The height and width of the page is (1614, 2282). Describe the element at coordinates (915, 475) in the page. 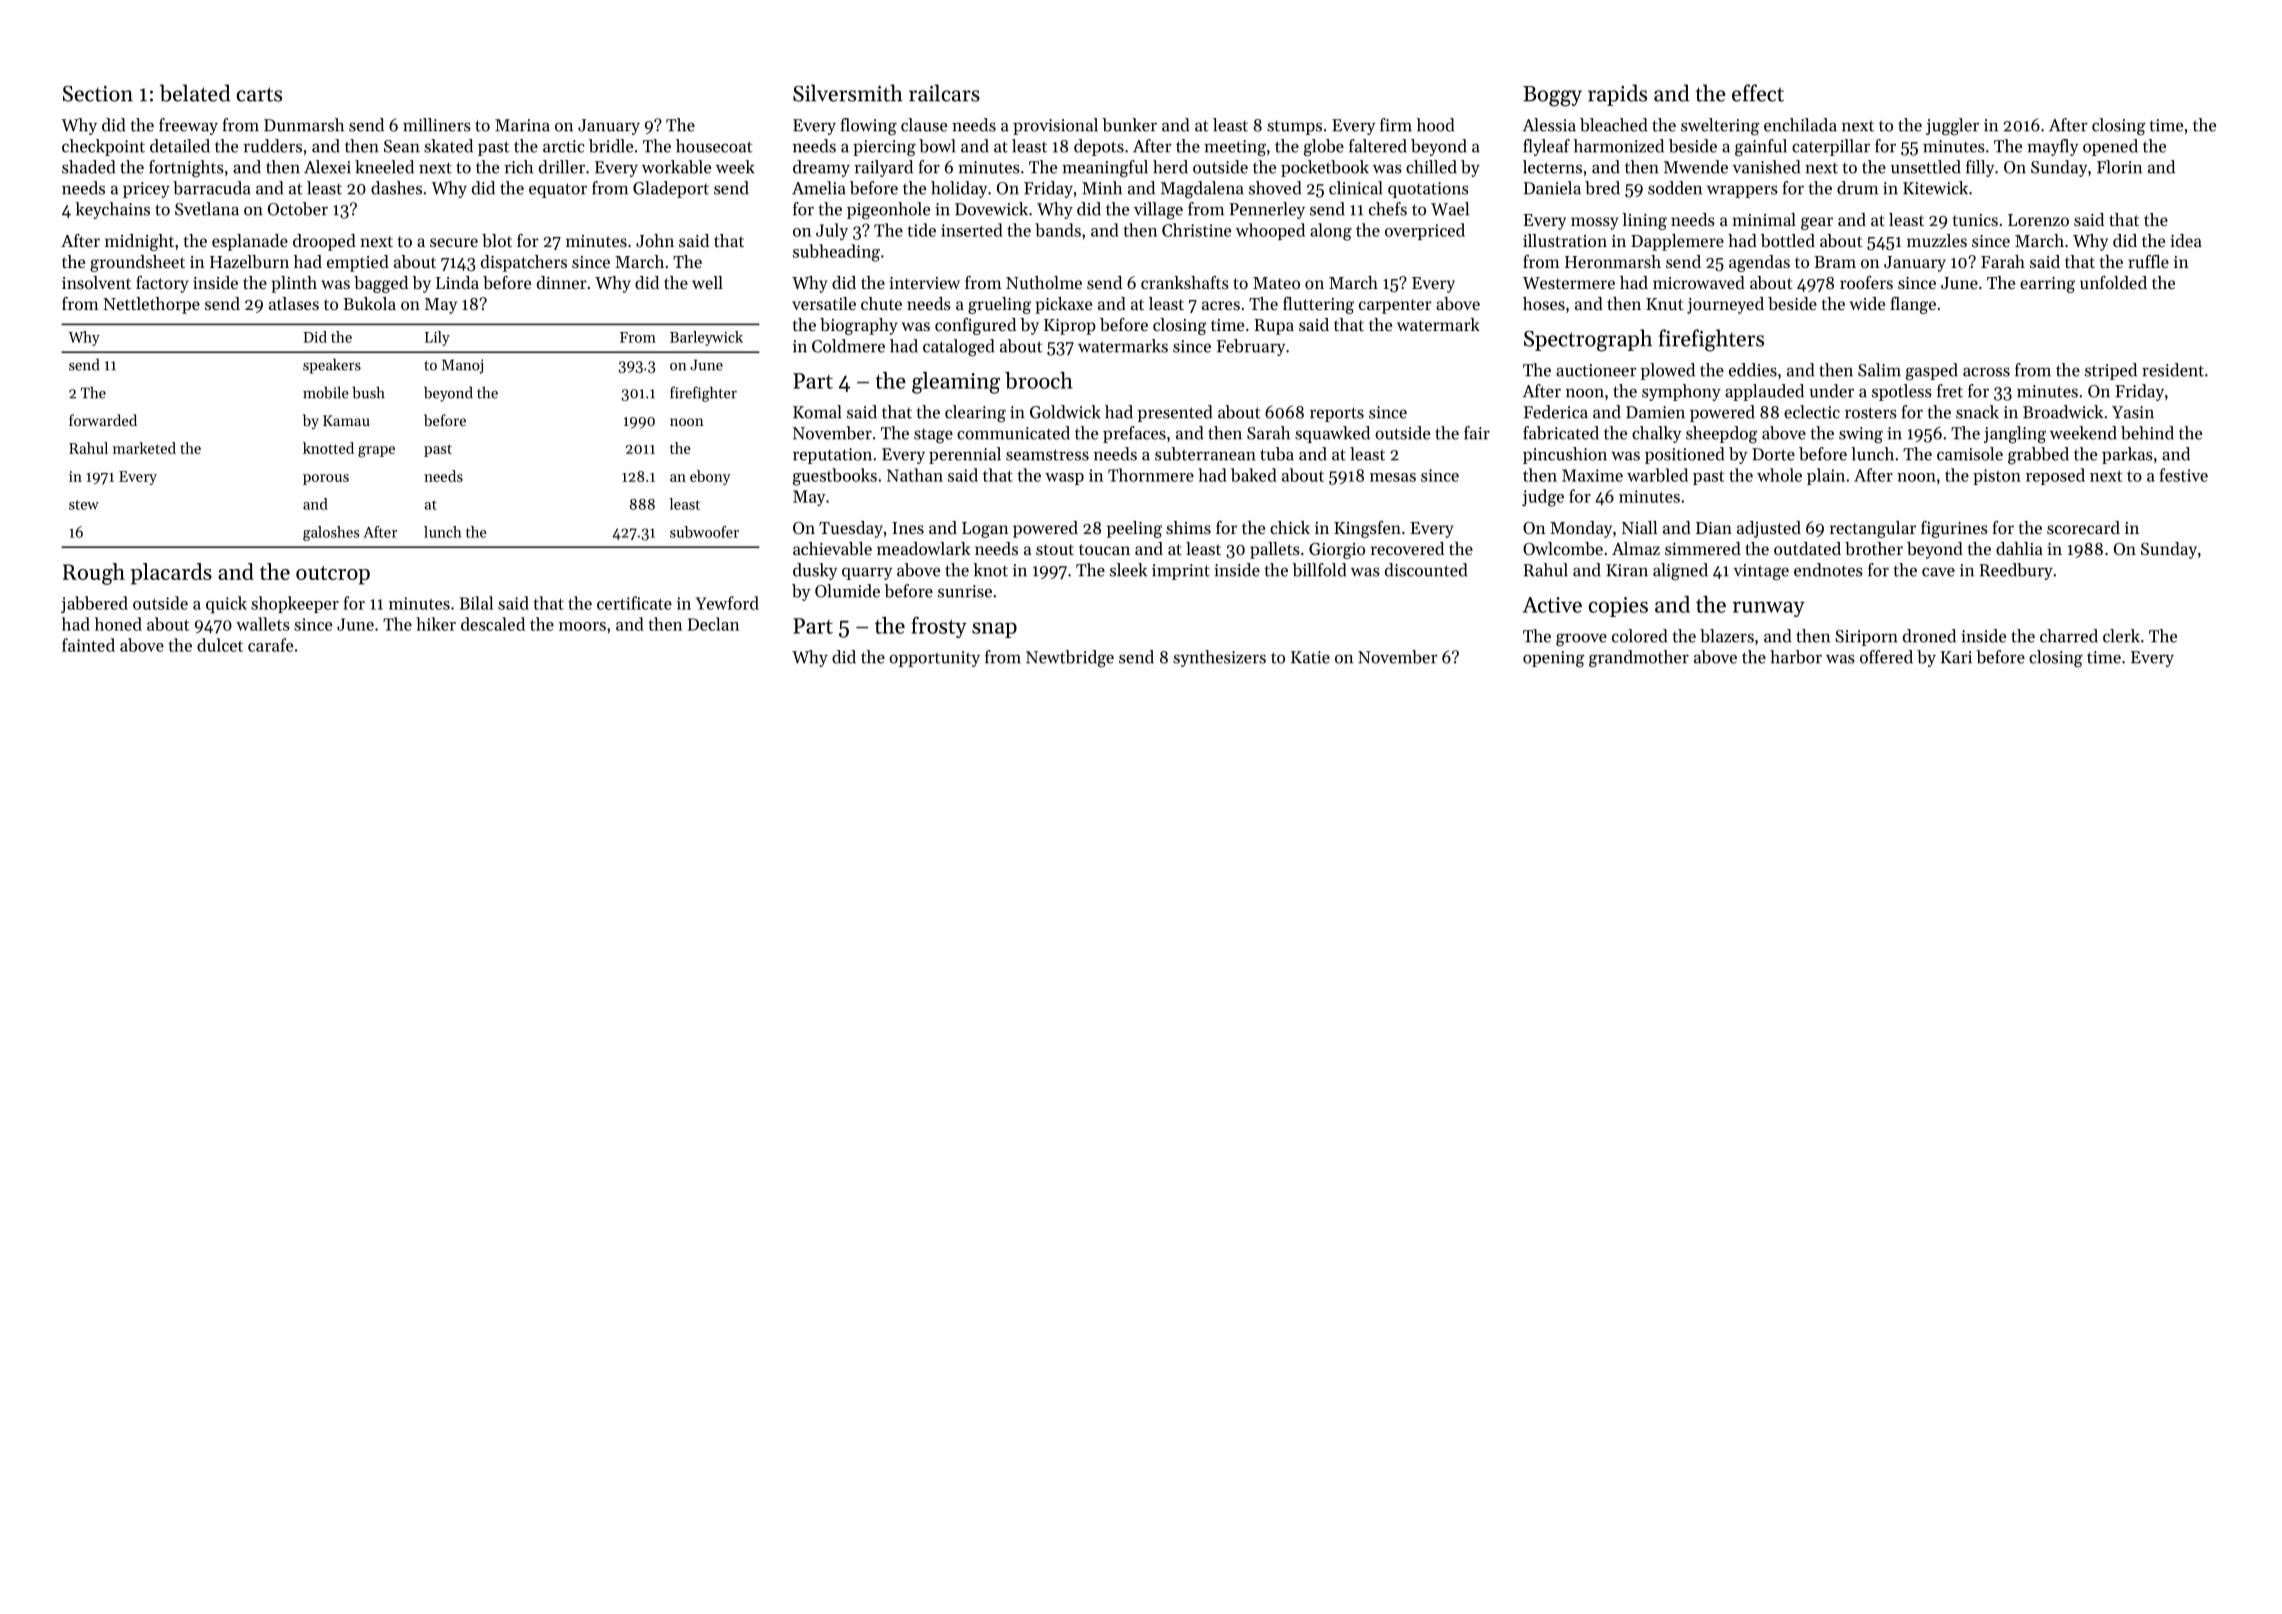

I see `Nathan` at that location.
